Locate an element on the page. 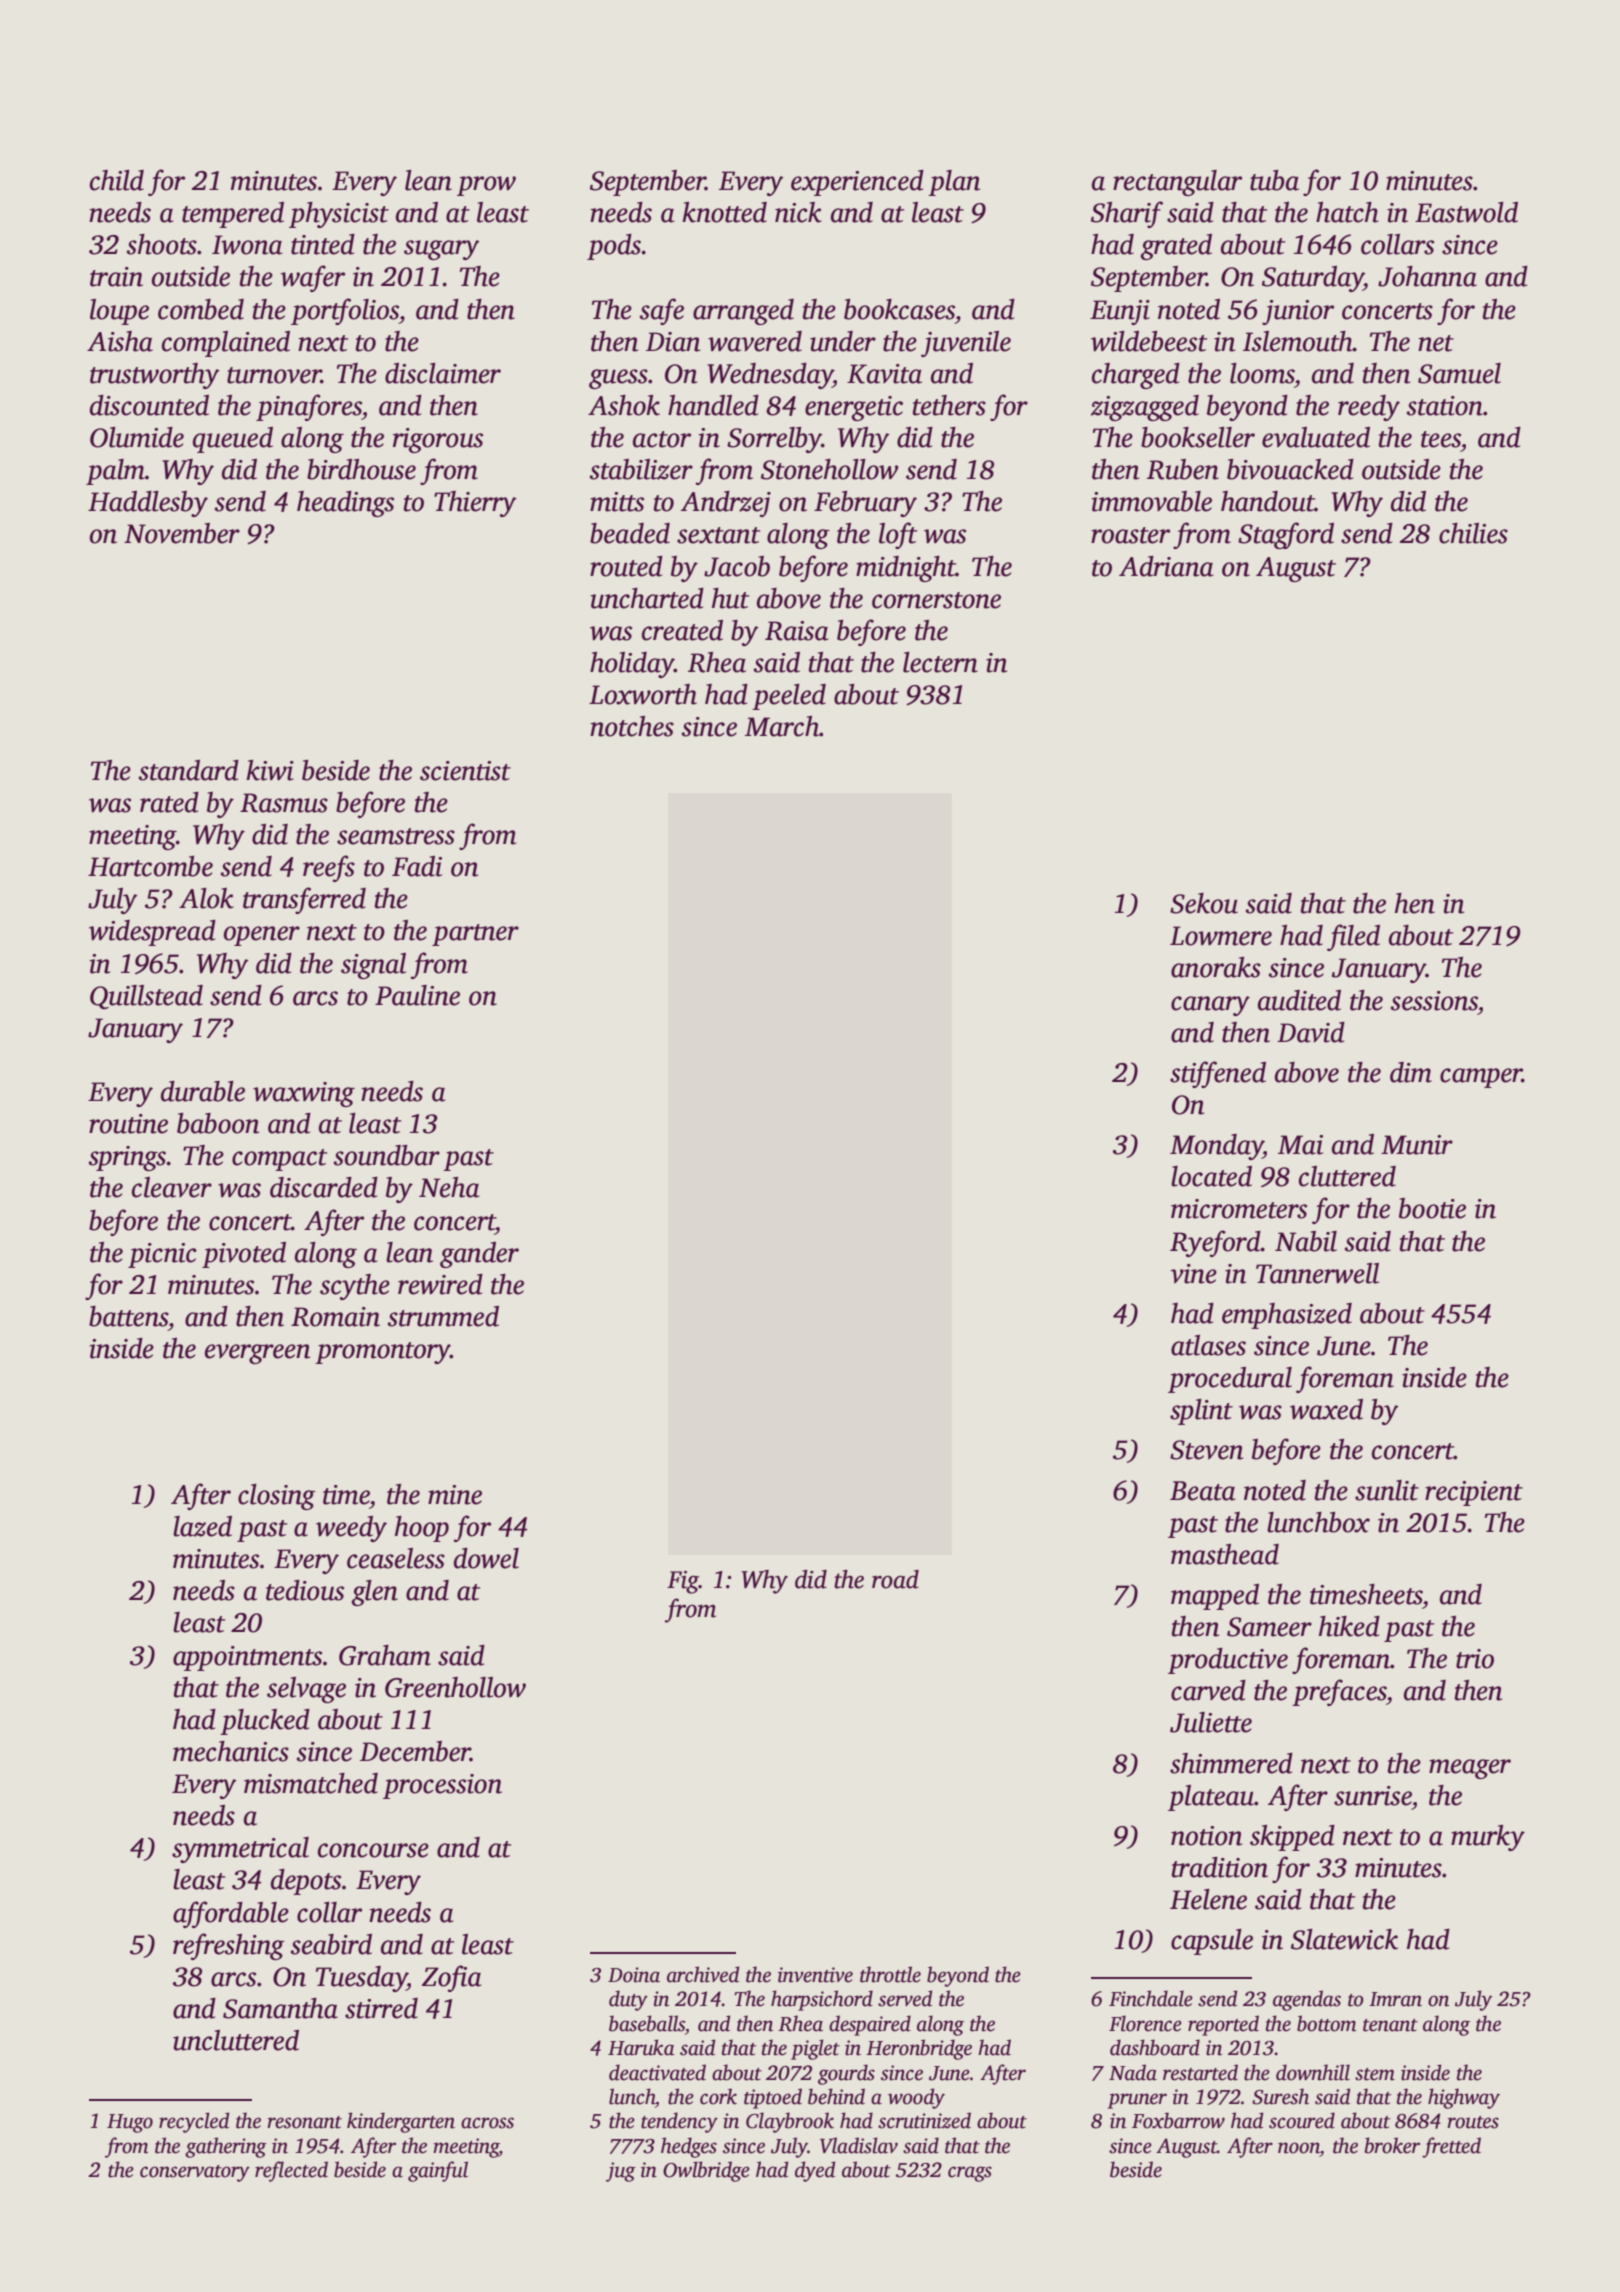 Image resolution: width=1620 pixels, height=2292 pixels. experienced is located at coordinates (857, 183).
